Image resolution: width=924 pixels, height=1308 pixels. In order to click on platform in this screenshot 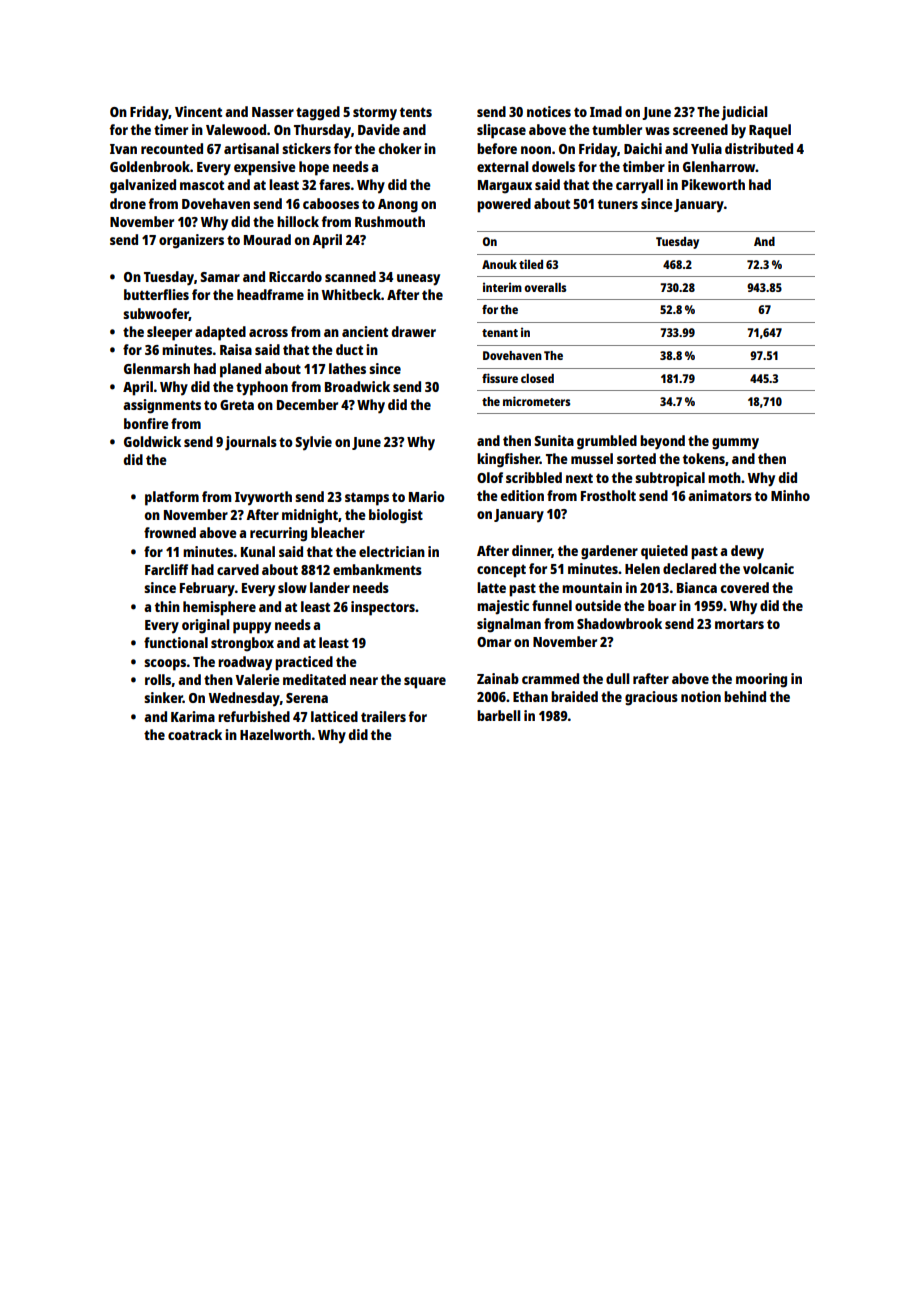, I will do `click(172, 498)`.
